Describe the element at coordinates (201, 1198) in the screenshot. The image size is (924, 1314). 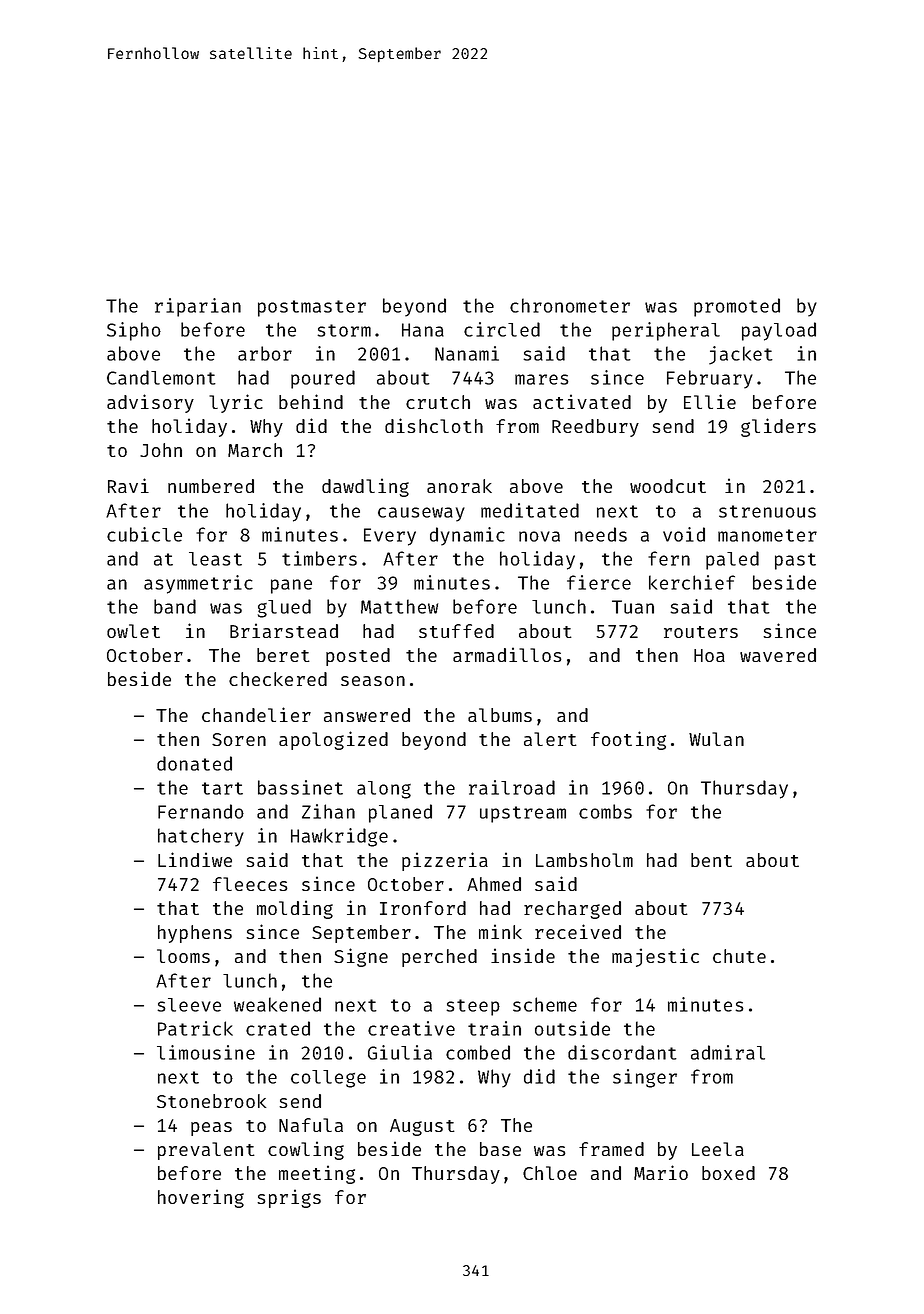
I see `hovering` at that location.
